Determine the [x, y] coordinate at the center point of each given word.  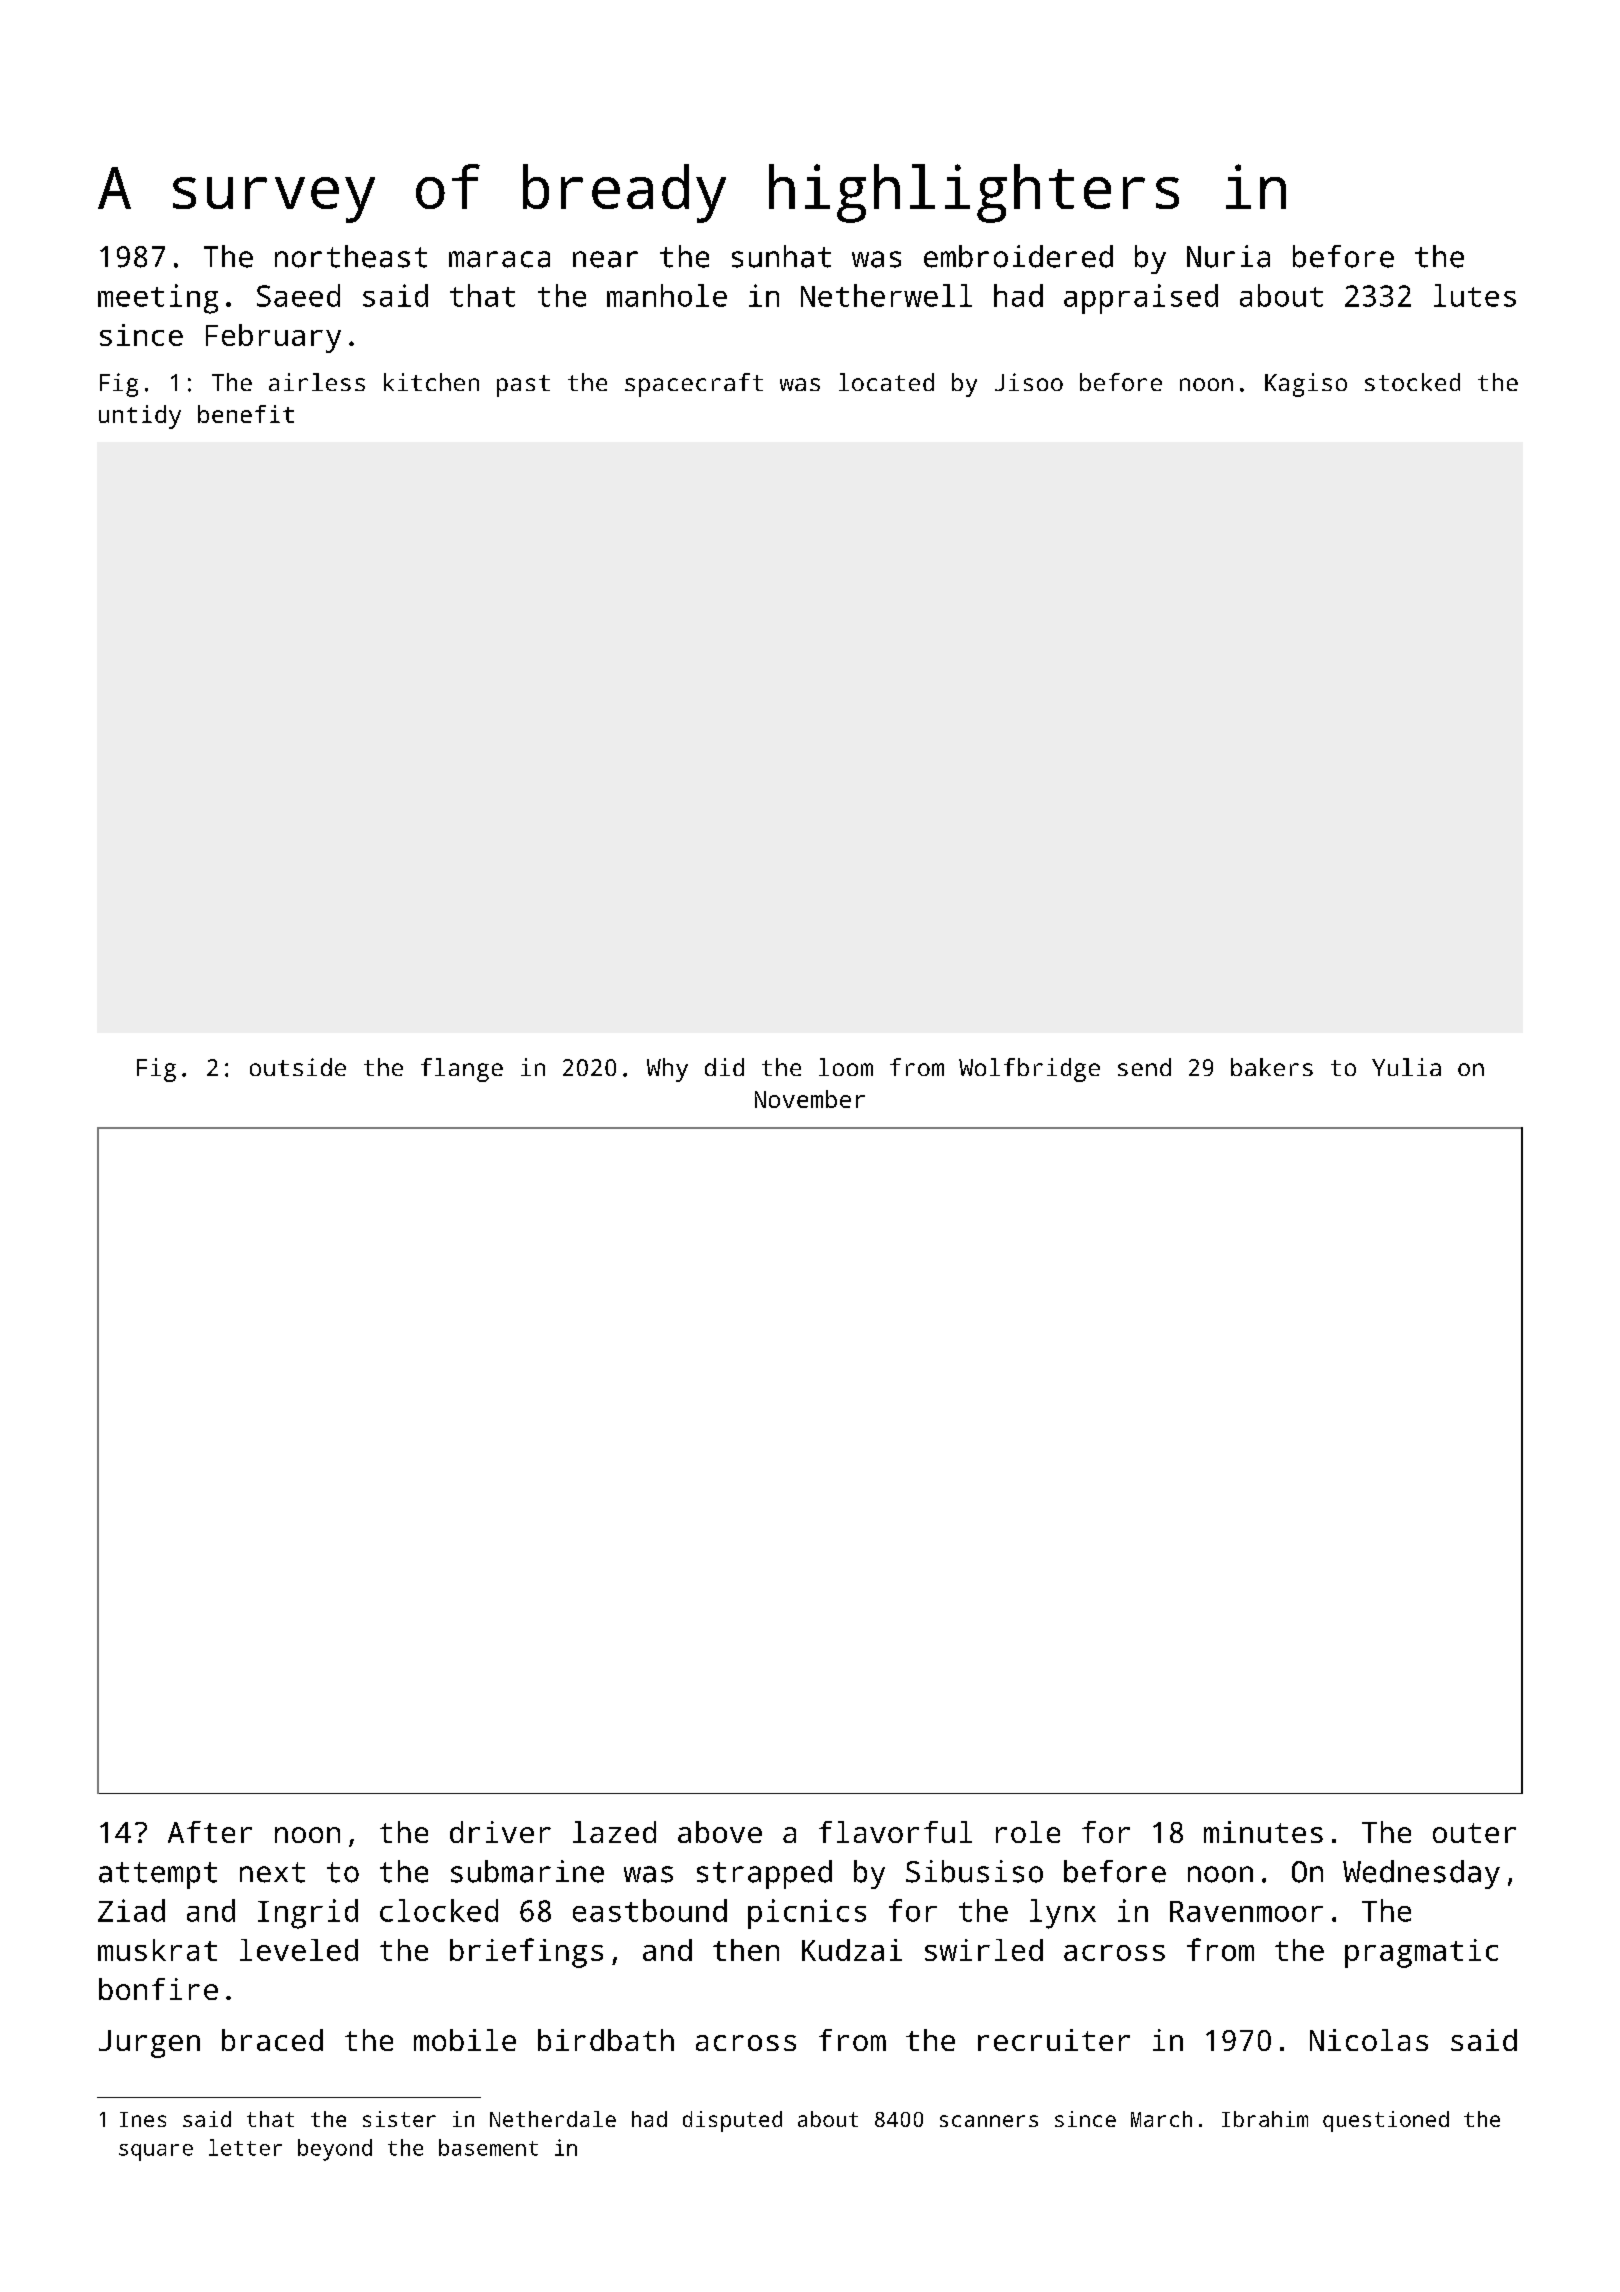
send [1144, 1067]
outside [298, 1067]
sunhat [781, 256]
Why [667, 1070]
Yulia [1406, 1067]
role [1028, 1832]
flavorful [895, 1832]
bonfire [158, 1989]
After [210, 1832]
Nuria [1228, 256]
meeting [158, 299]
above [720, 1832]
